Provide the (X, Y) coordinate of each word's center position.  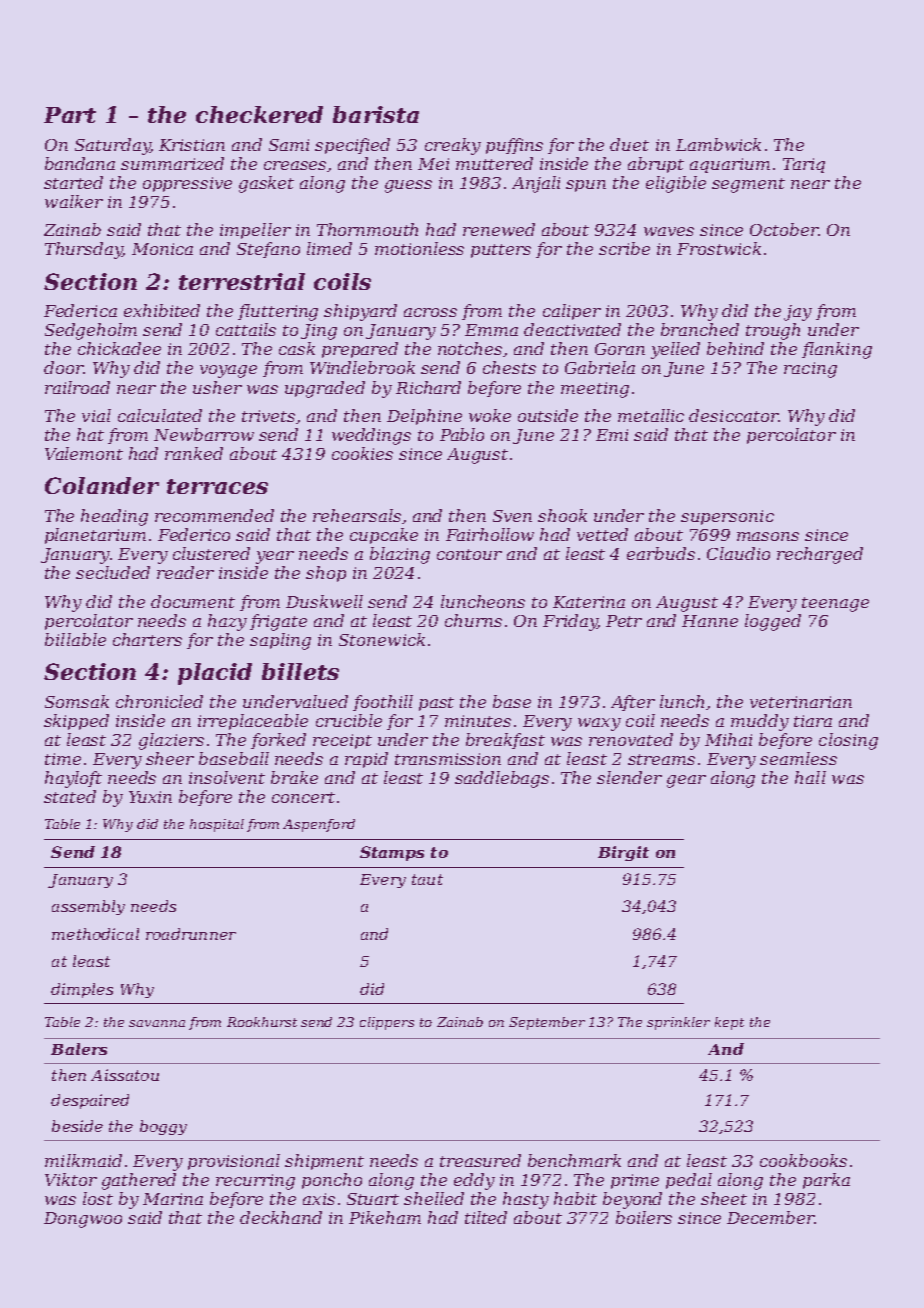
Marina (173, 1199)
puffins (514, 146)
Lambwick (718, 144)
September (547, 1023)
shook (562, 515)
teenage (835, 604)
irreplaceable (253, 722)
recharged (820, 555)
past (436, 704)
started (73, 182)
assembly (88, 907)
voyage (228, 371)
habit (575, 1198)
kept (729, 1023)
